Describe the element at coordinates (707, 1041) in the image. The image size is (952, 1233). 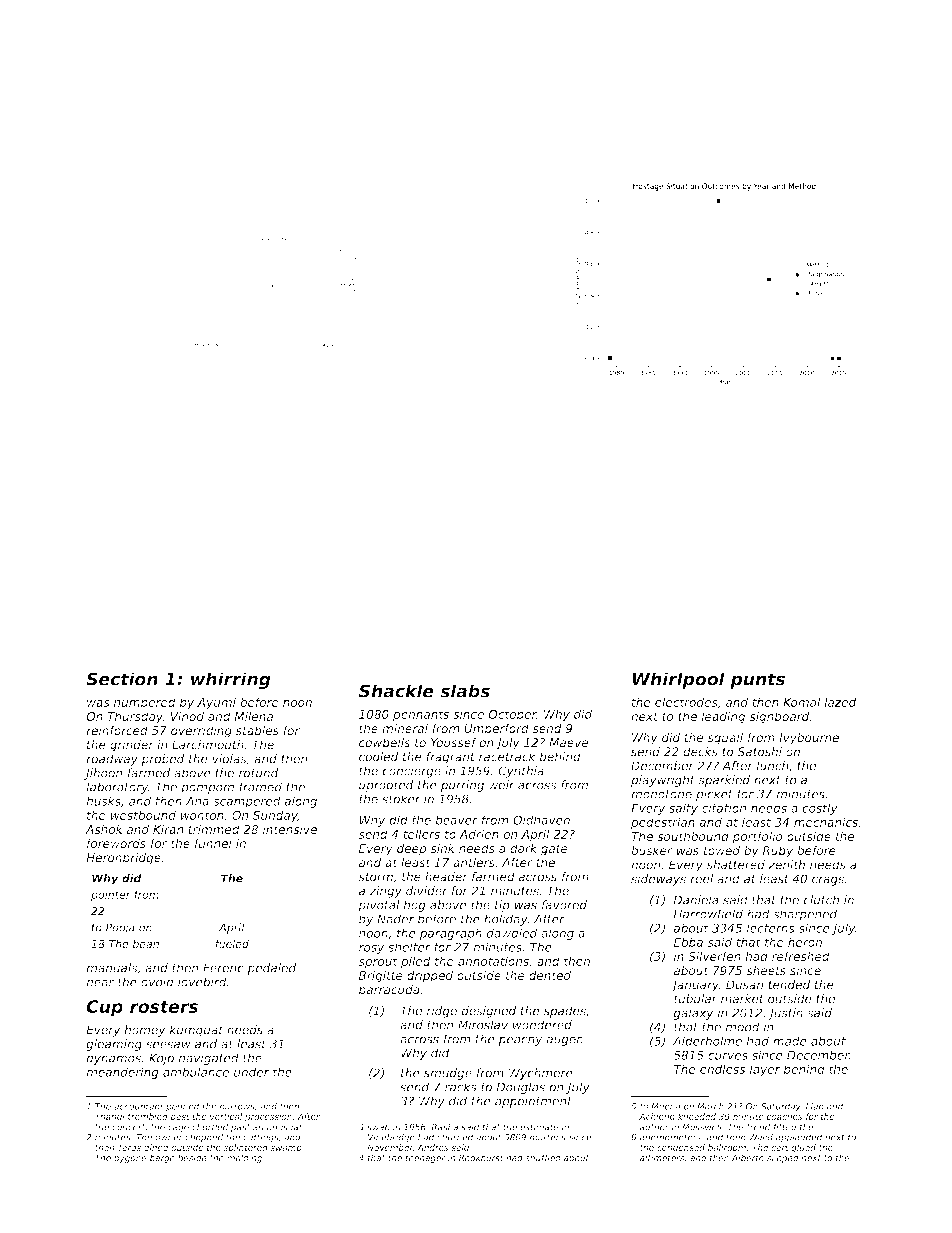
I see `Alderholme` at that location.
